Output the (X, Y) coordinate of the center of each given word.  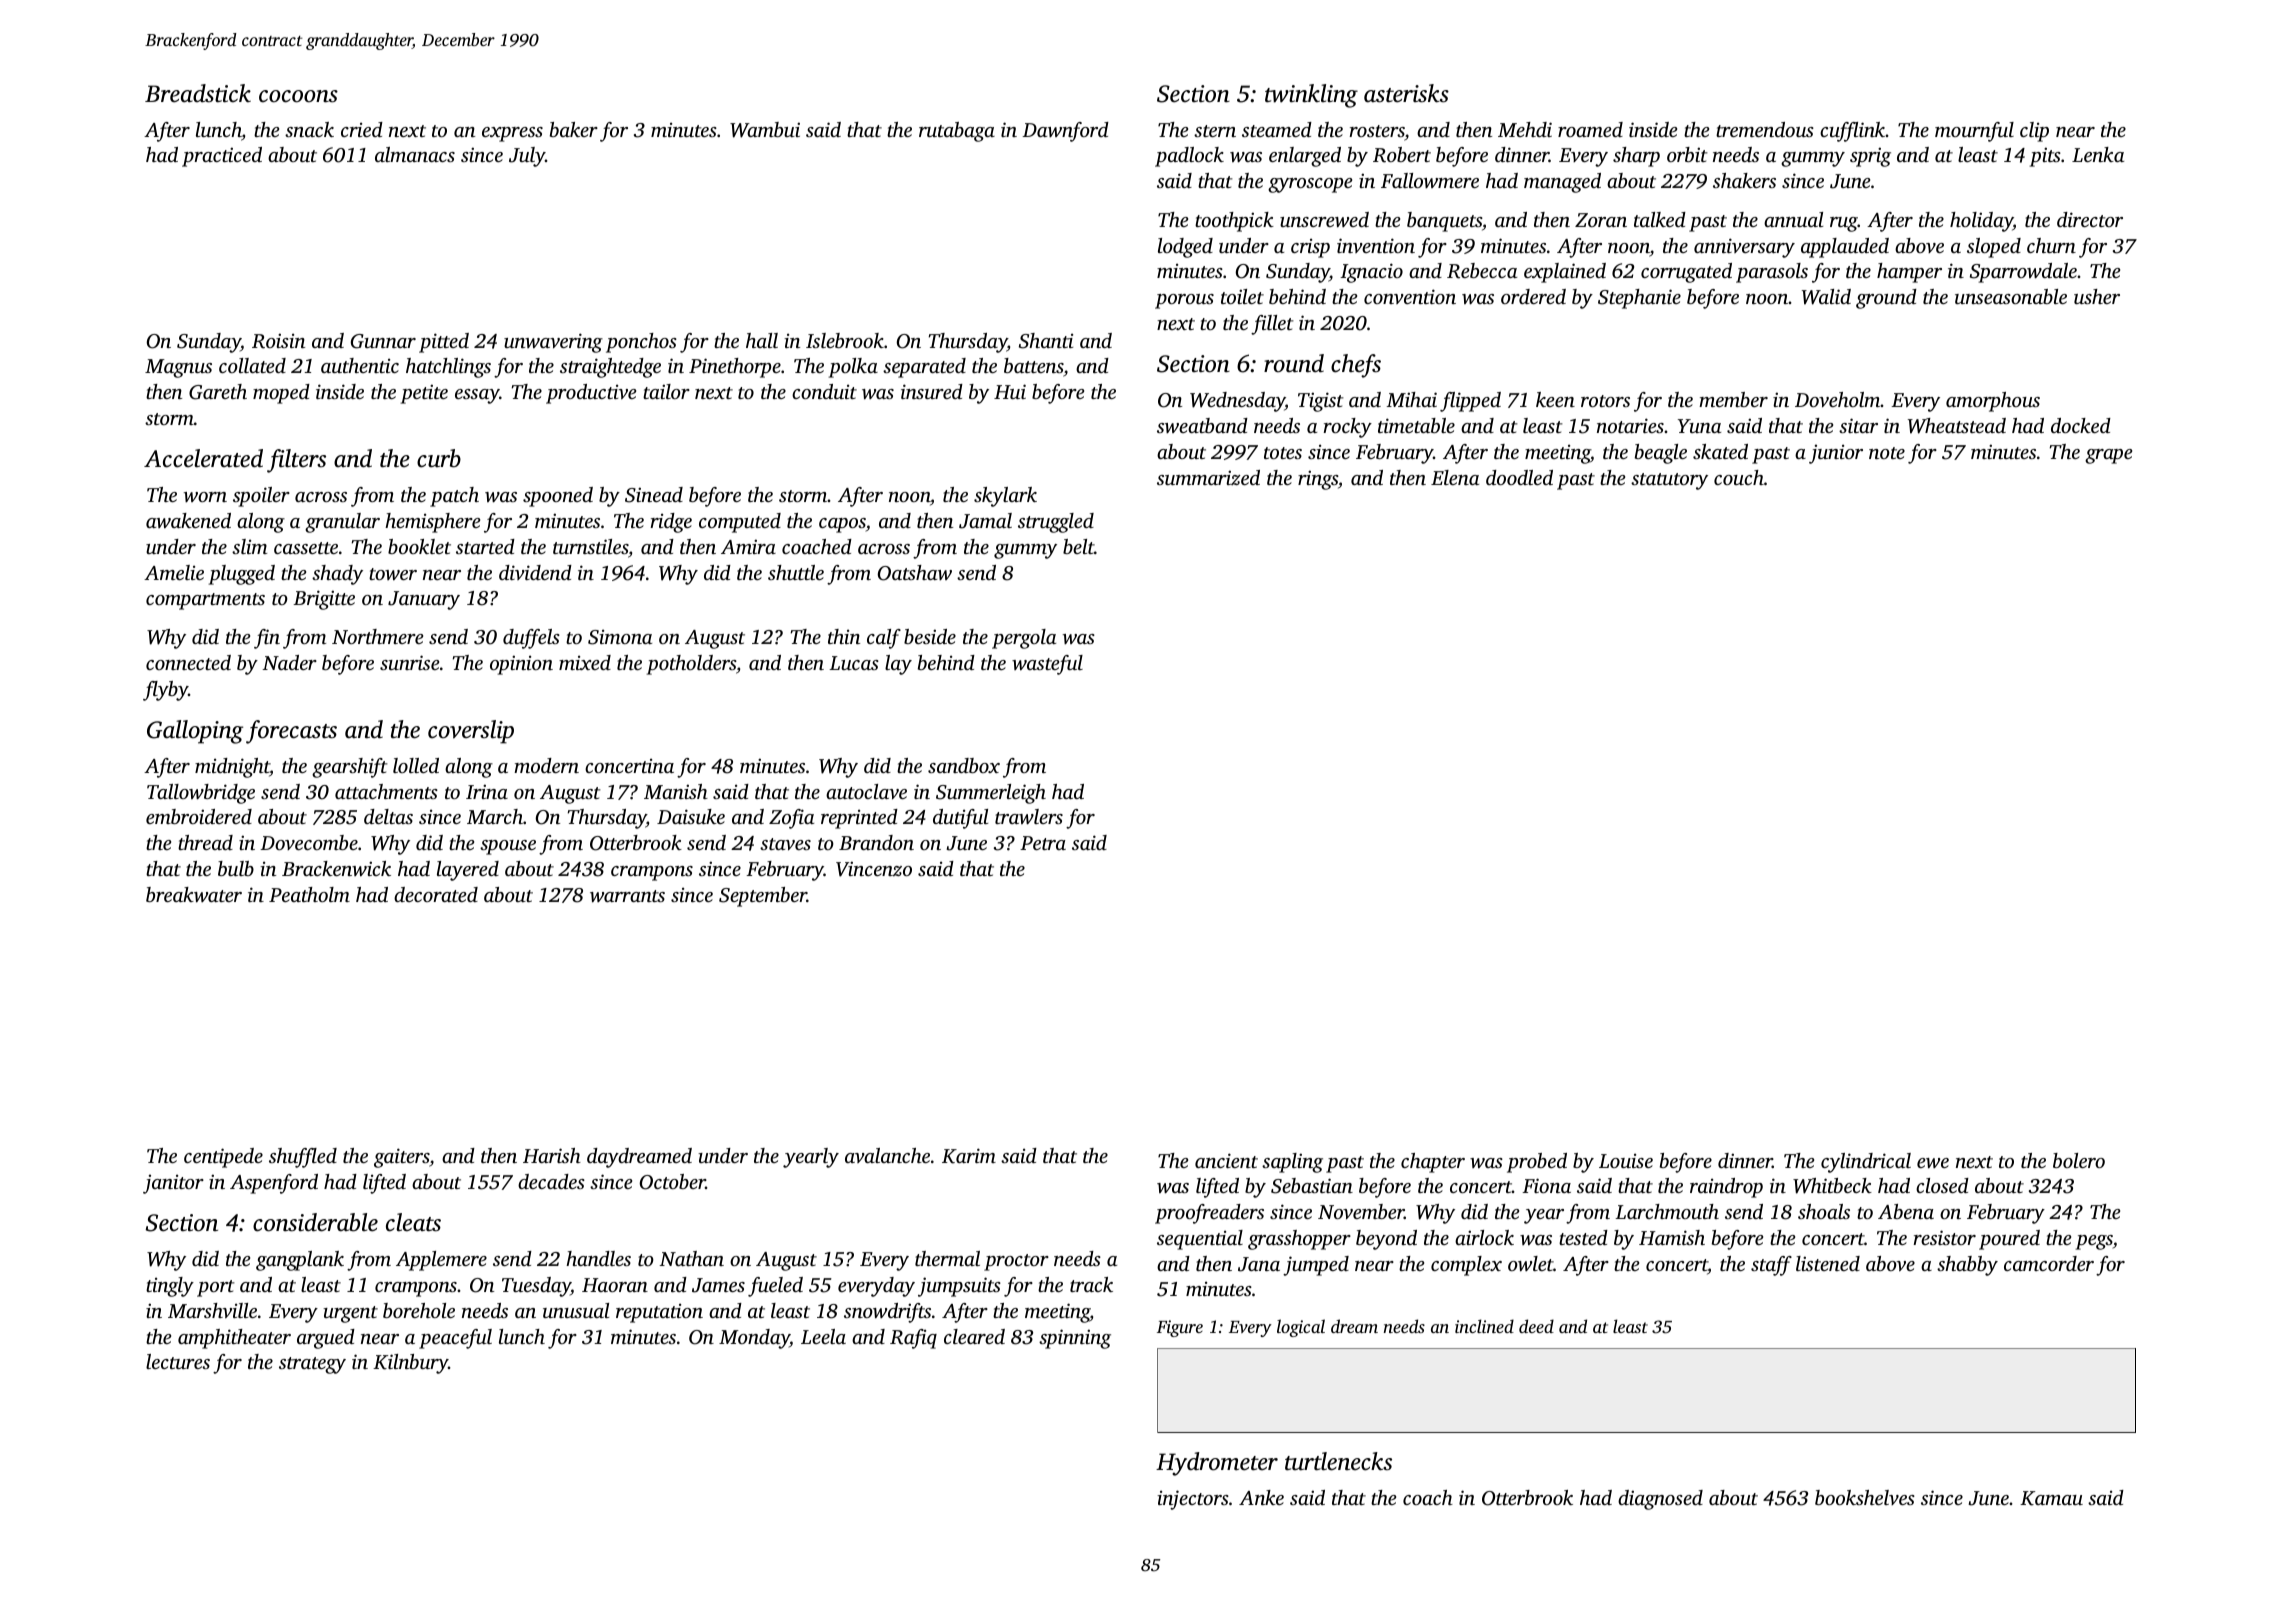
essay (477, 396)
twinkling (1311, 96)
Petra (1043, 843)
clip (2034, 132)
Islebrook (845, 340)
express (512, 134)
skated (1720, 451)
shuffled (303, 1158)
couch (1739, 477)
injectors (1193, 1500)
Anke (1261, 1497)
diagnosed (1660, 1500)
